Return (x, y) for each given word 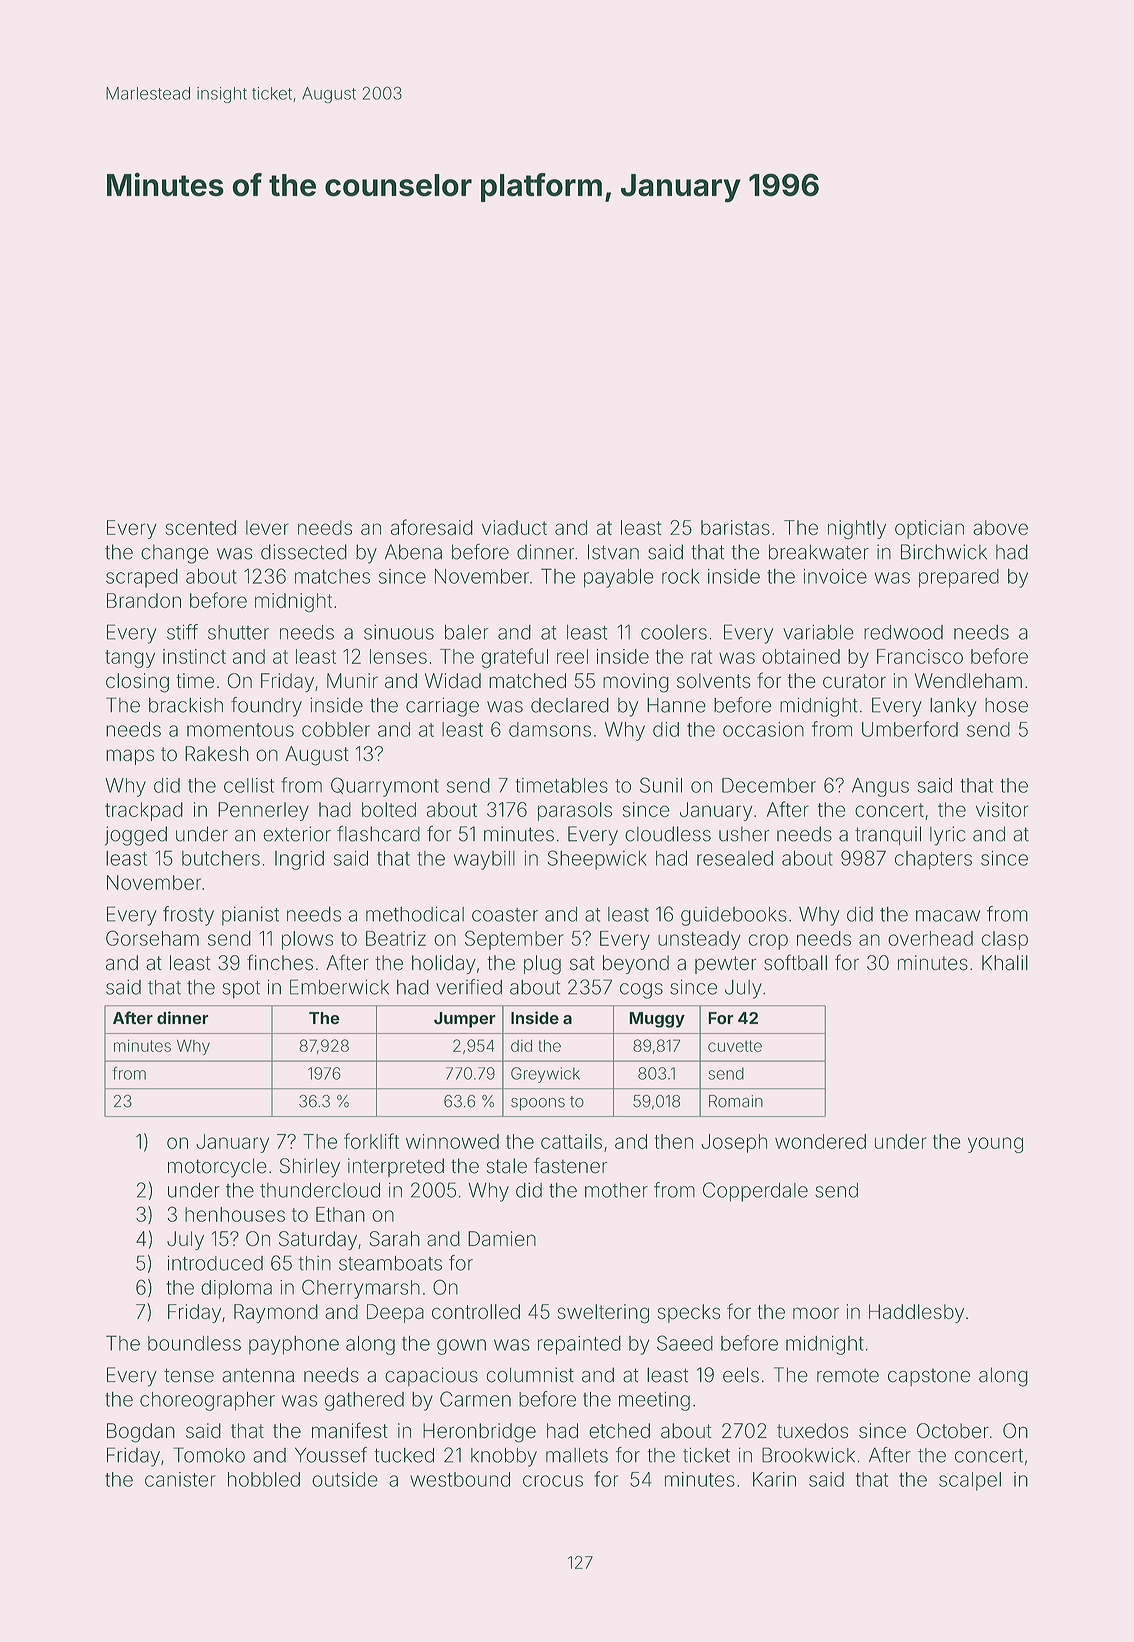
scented (200, 527)
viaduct (514, 527)
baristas (735, 527)
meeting (654, 1401)
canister (180, 1479)
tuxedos (812, 1431)
